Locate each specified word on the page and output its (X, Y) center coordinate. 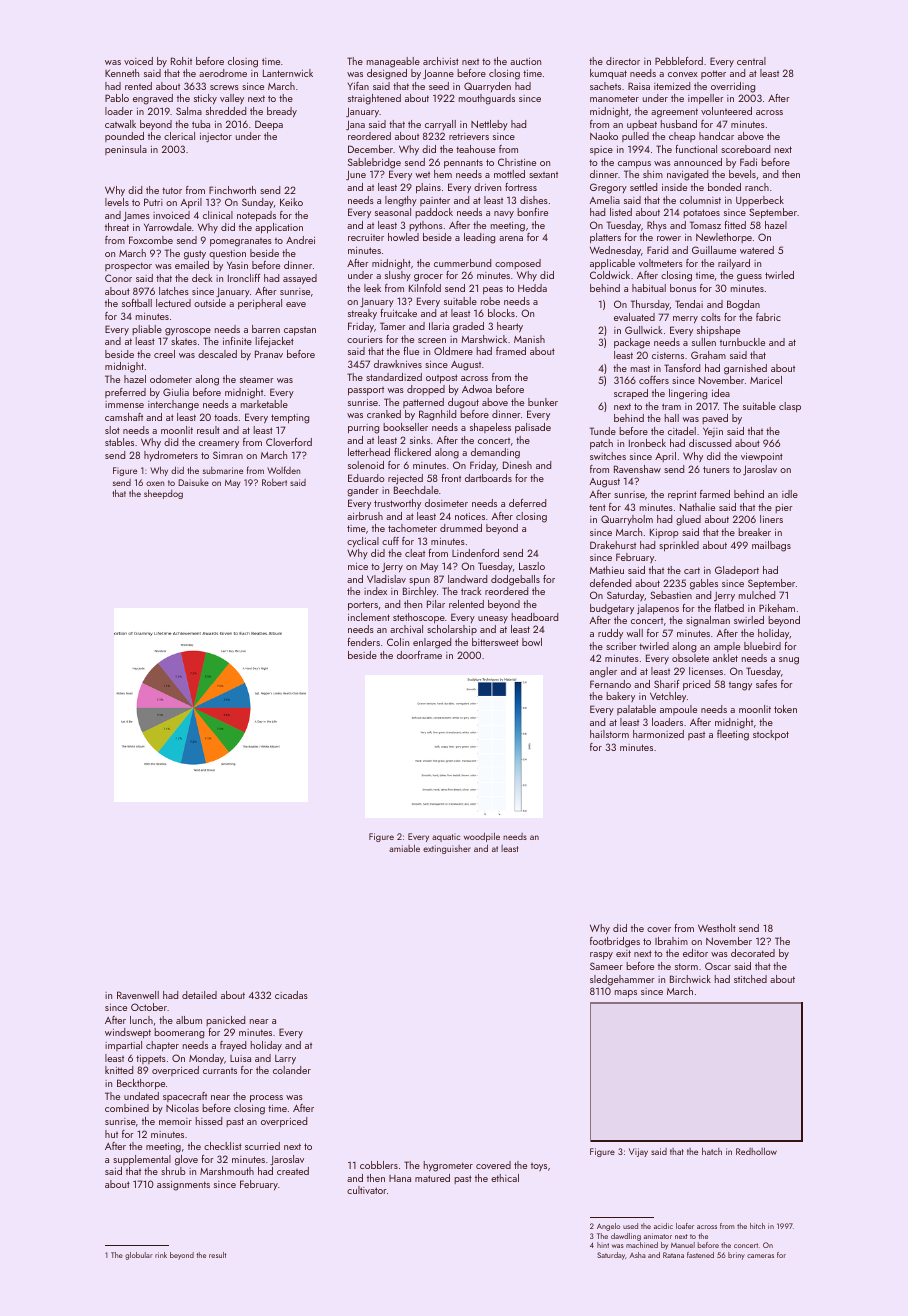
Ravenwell (138, 995)
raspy (601, 955)
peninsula (126, 150)
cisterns (668, 355)
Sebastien (671, 595)
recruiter (366, 237)
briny (736, 1256)
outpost (442, 378)
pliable (147, 330)
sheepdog (163, 494)
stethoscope (419, 618)
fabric (768, 317)
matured (432, 1178)
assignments (183, 1186)
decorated (753, 953)
